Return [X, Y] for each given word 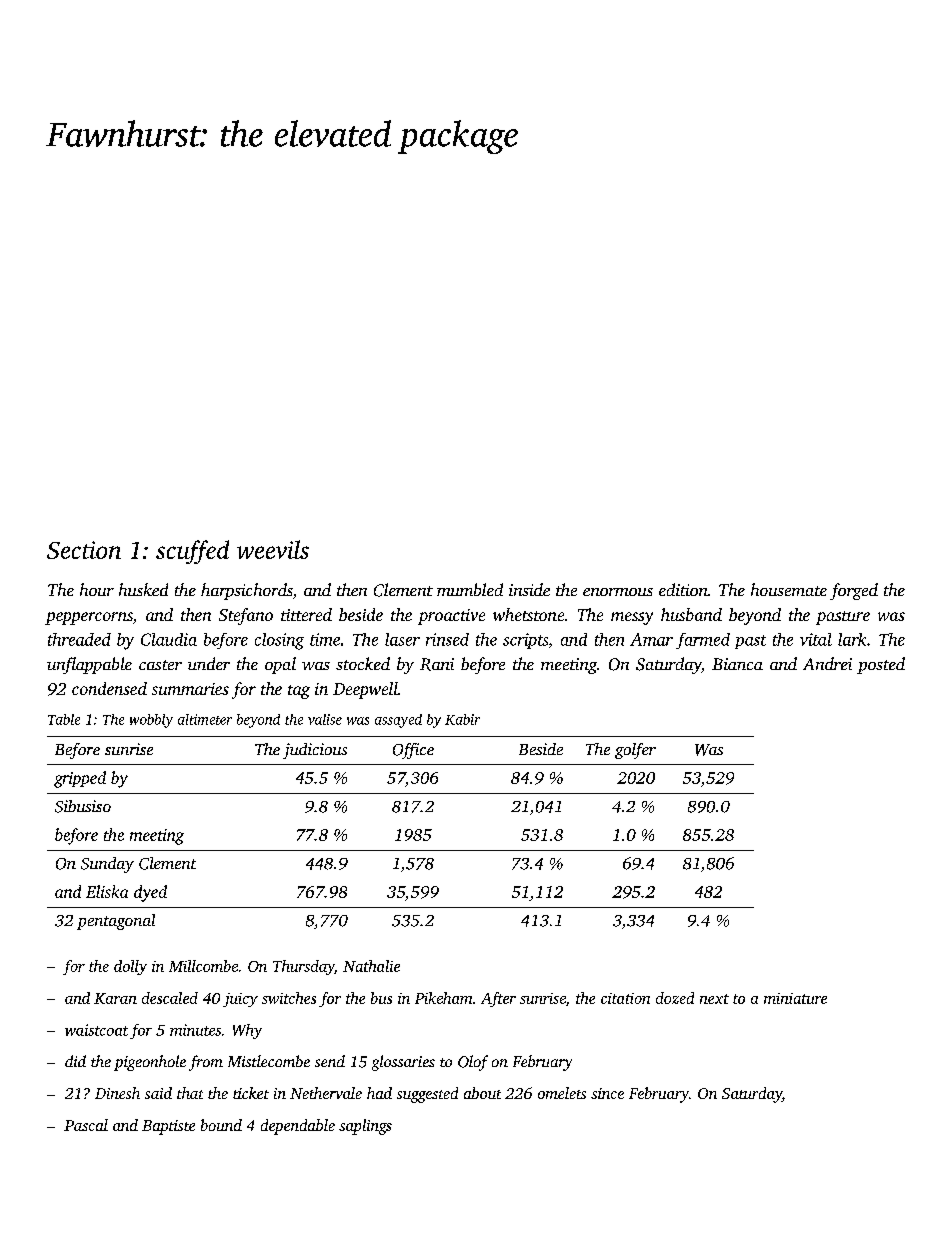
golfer [635, 751]
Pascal [86, 1125]
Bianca [737, 664]
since [607, 1093]
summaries [190, 689]
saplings [365, 1127]
